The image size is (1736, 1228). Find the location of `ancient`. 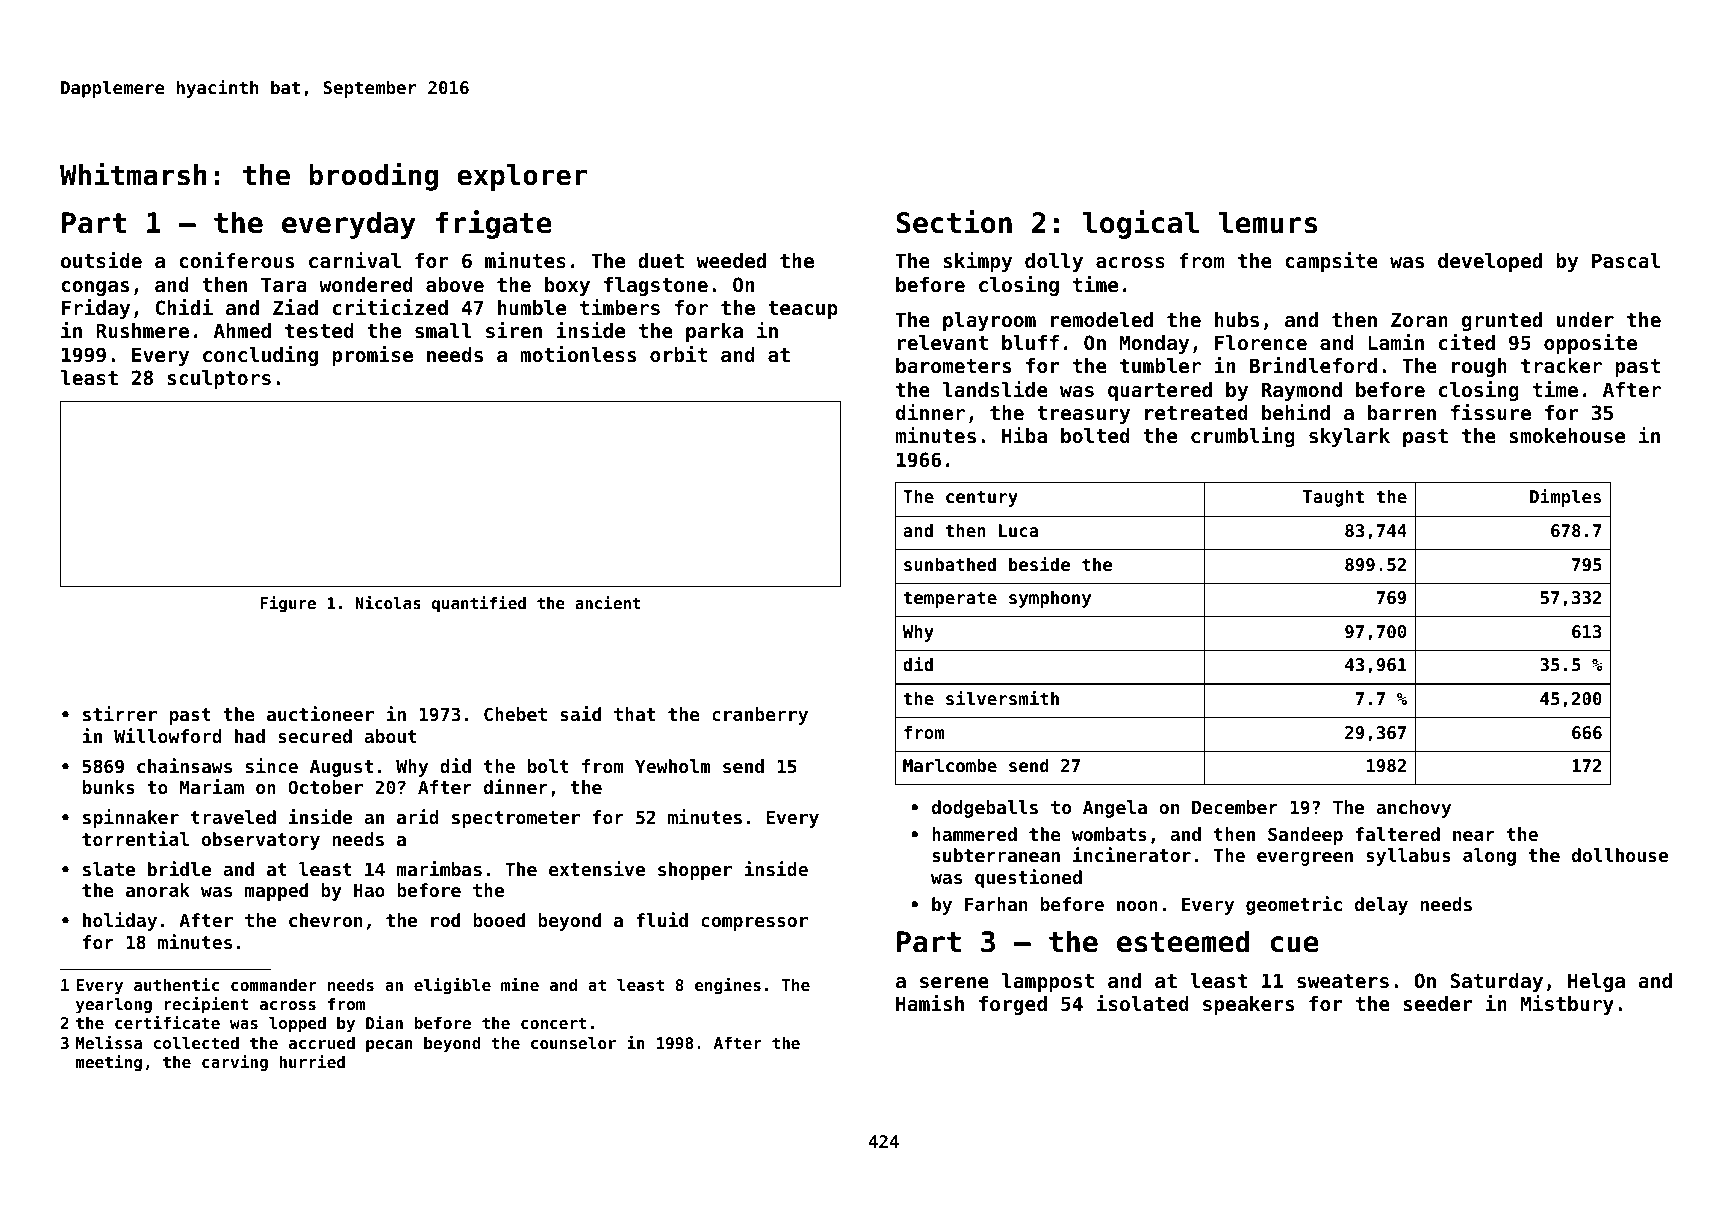

ancient is located at coordinates (608, 602).
